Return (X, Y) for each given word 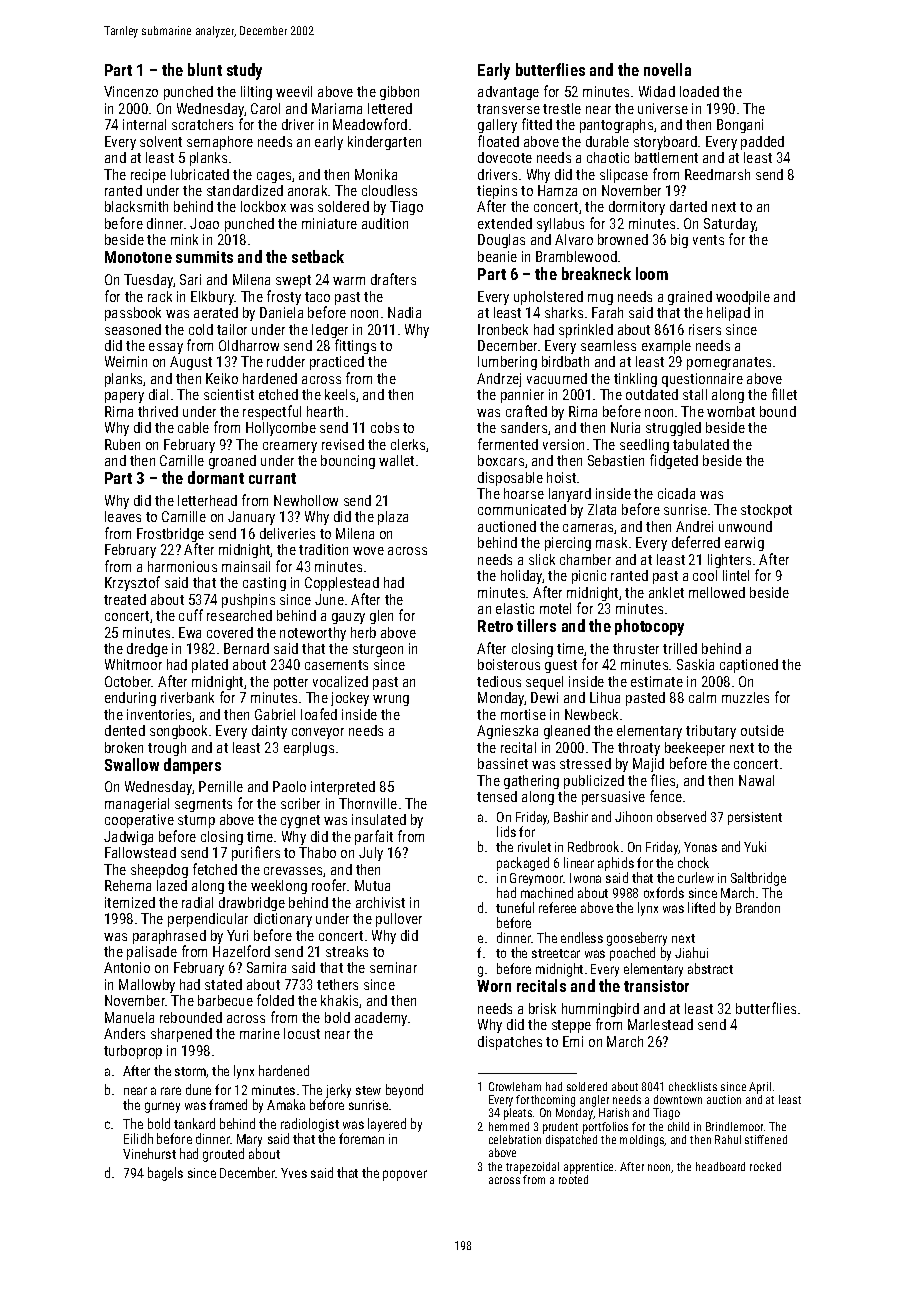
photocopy (649, 627)
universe (663, 108)
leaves (123, 516)
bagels (165, 1174)
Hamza (557, 190)
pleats (518, 1114)
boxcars (501, 460)
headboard (720, 1166)
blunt (205, 69)
